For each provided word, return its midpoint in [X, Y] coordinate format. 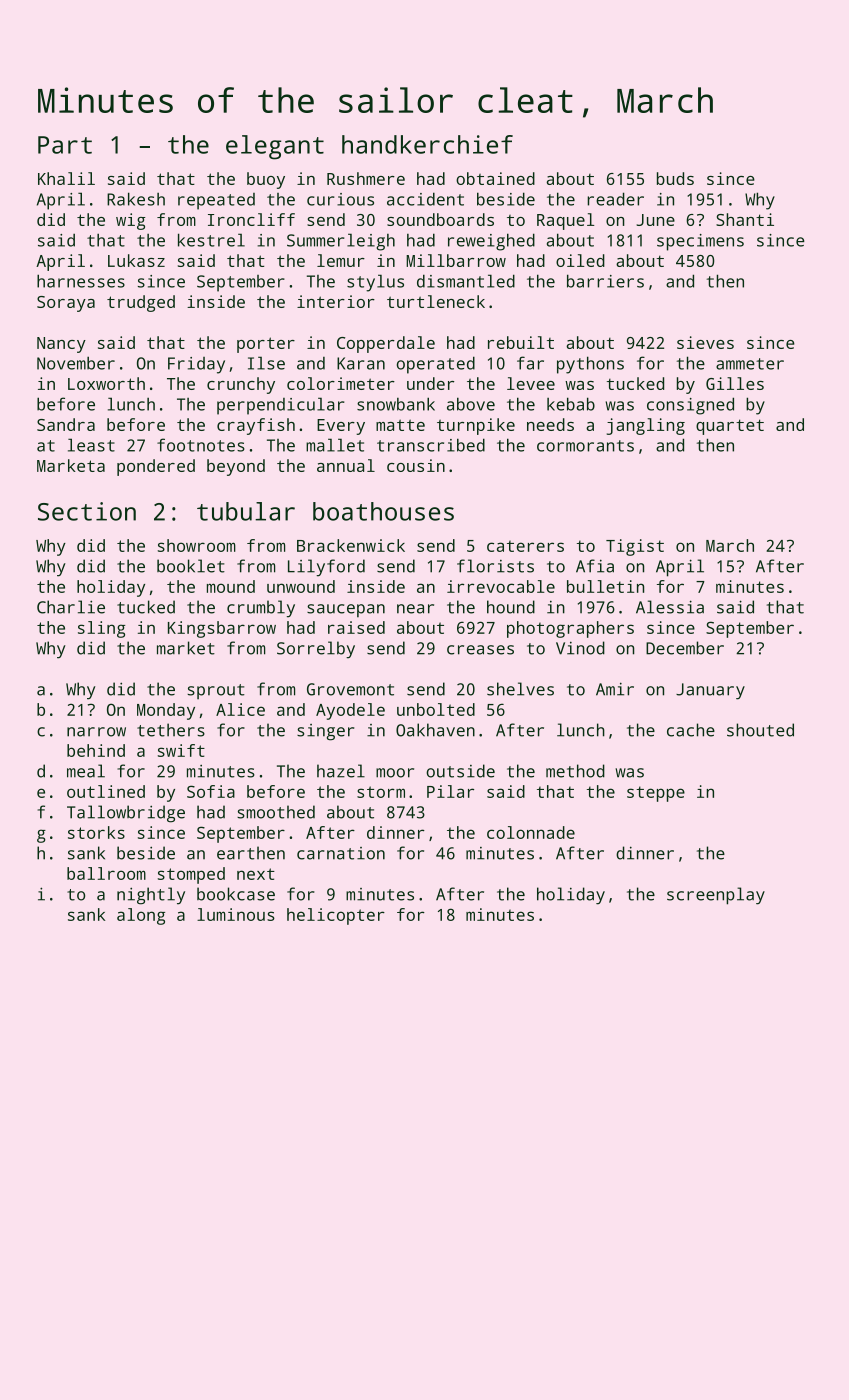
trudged [141, 303]
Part [65, 145]
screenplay [716, 896]
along [141, 916]
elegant [275, 147]
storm [381, 792]
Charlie [71, 607]
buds [675, 178]
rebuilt [521, 342]
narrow [96, 732]
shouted [760, 730]
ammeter [750, 364]
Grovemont [350, 689]
